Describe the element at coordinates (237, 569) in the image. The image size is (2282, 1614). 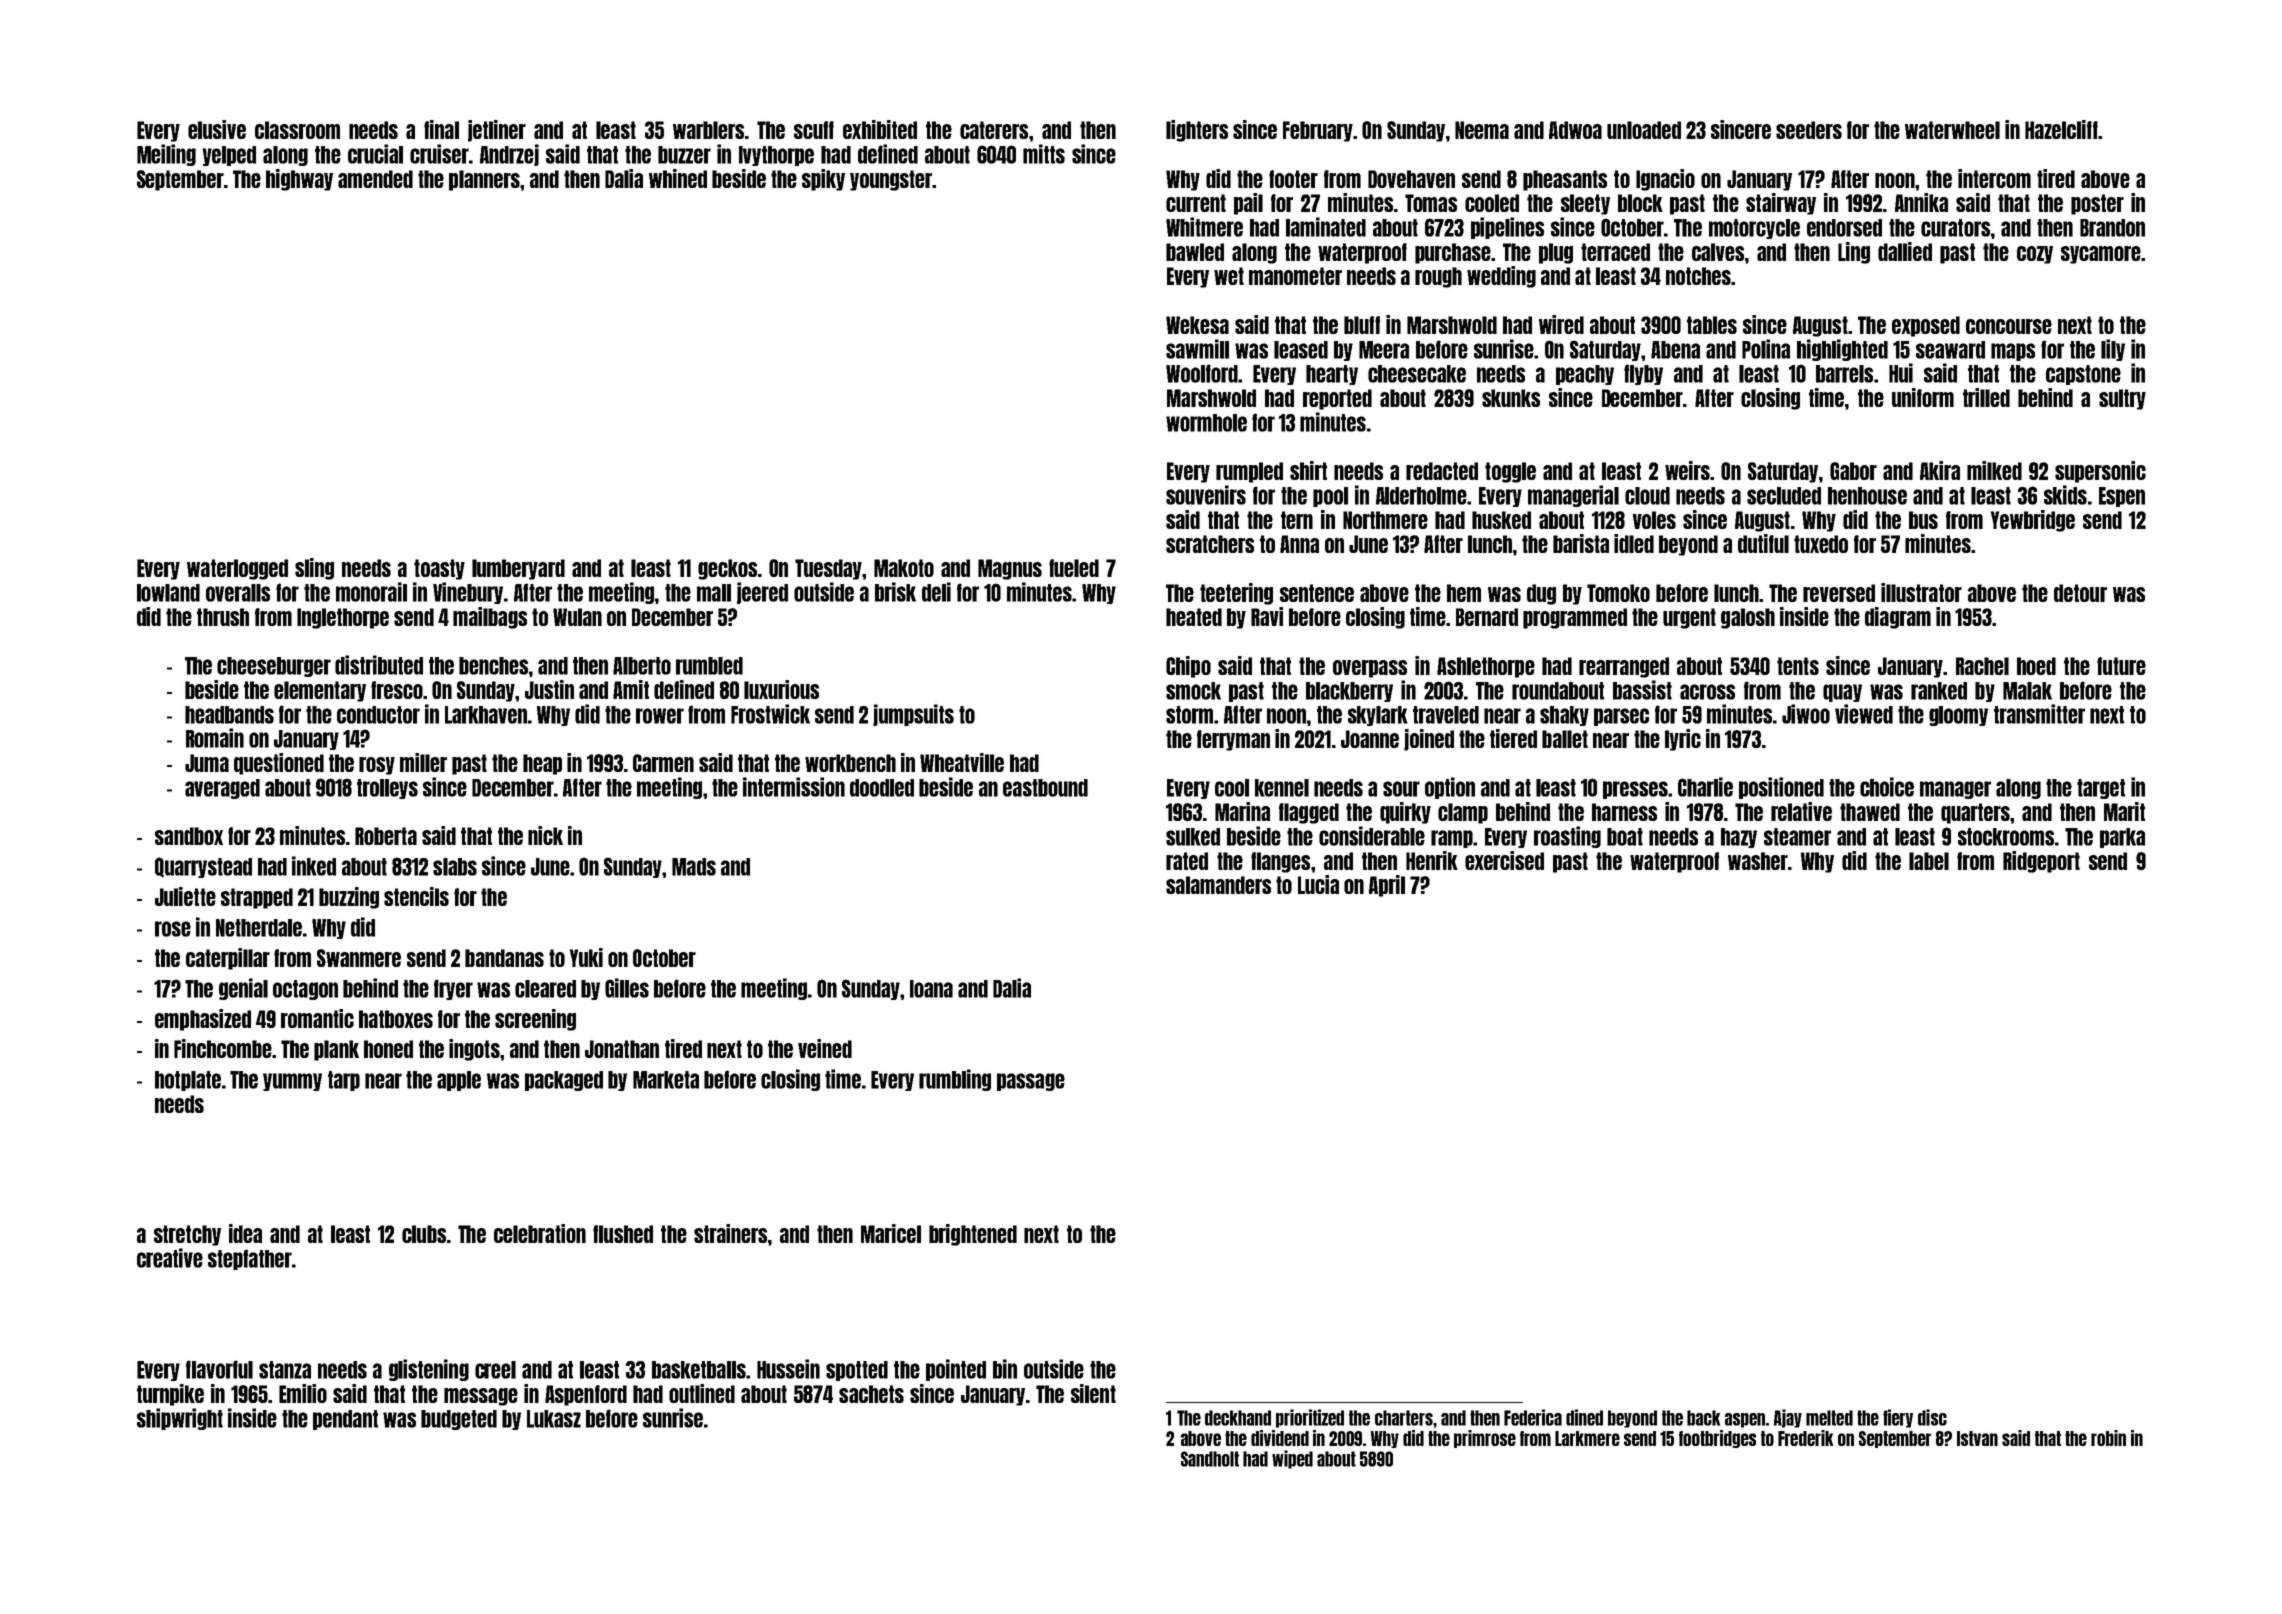
I see `waterlogged` at that location.
